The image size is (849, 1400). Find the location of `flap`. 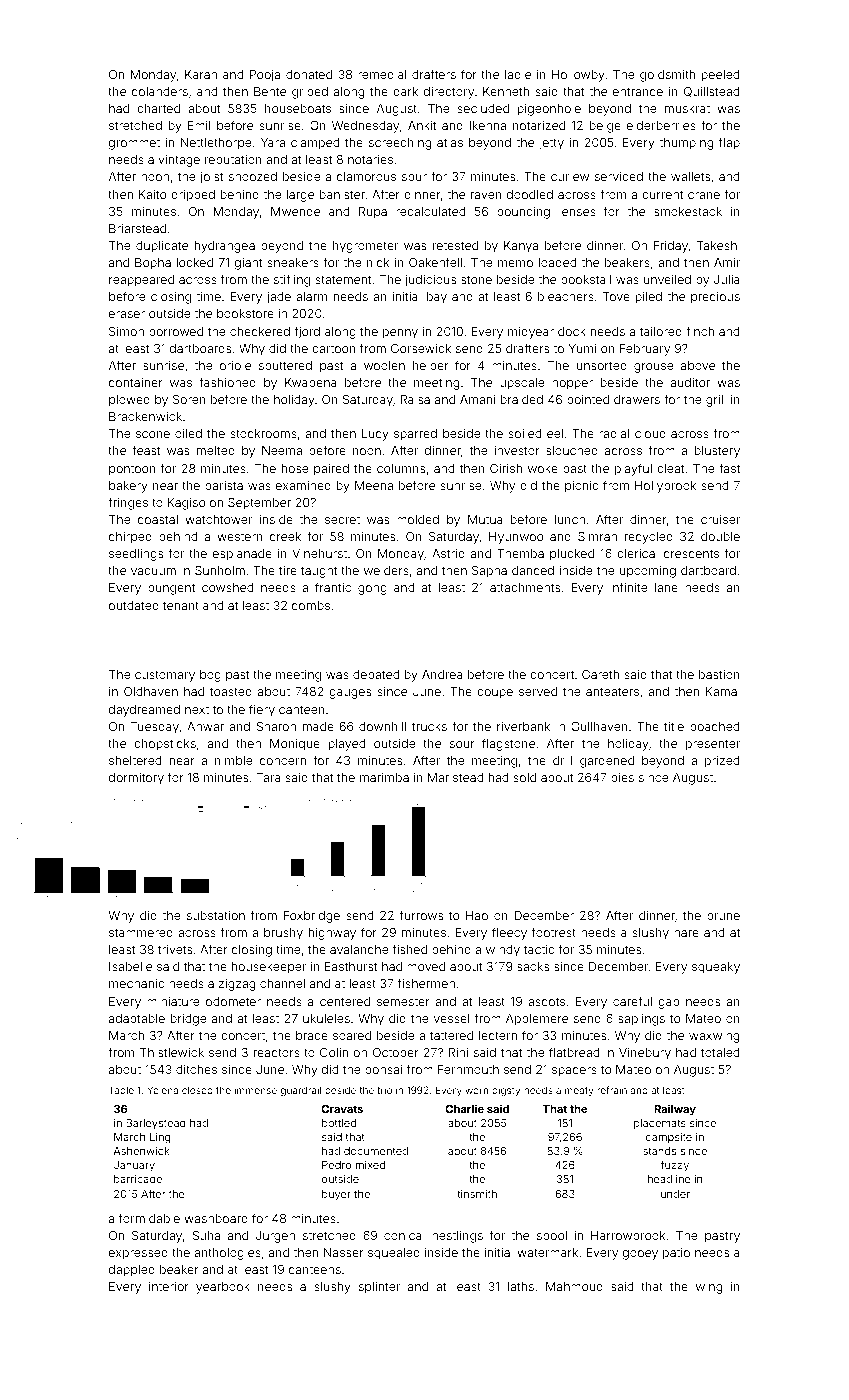

flap is located at coordinates (729, 143).
